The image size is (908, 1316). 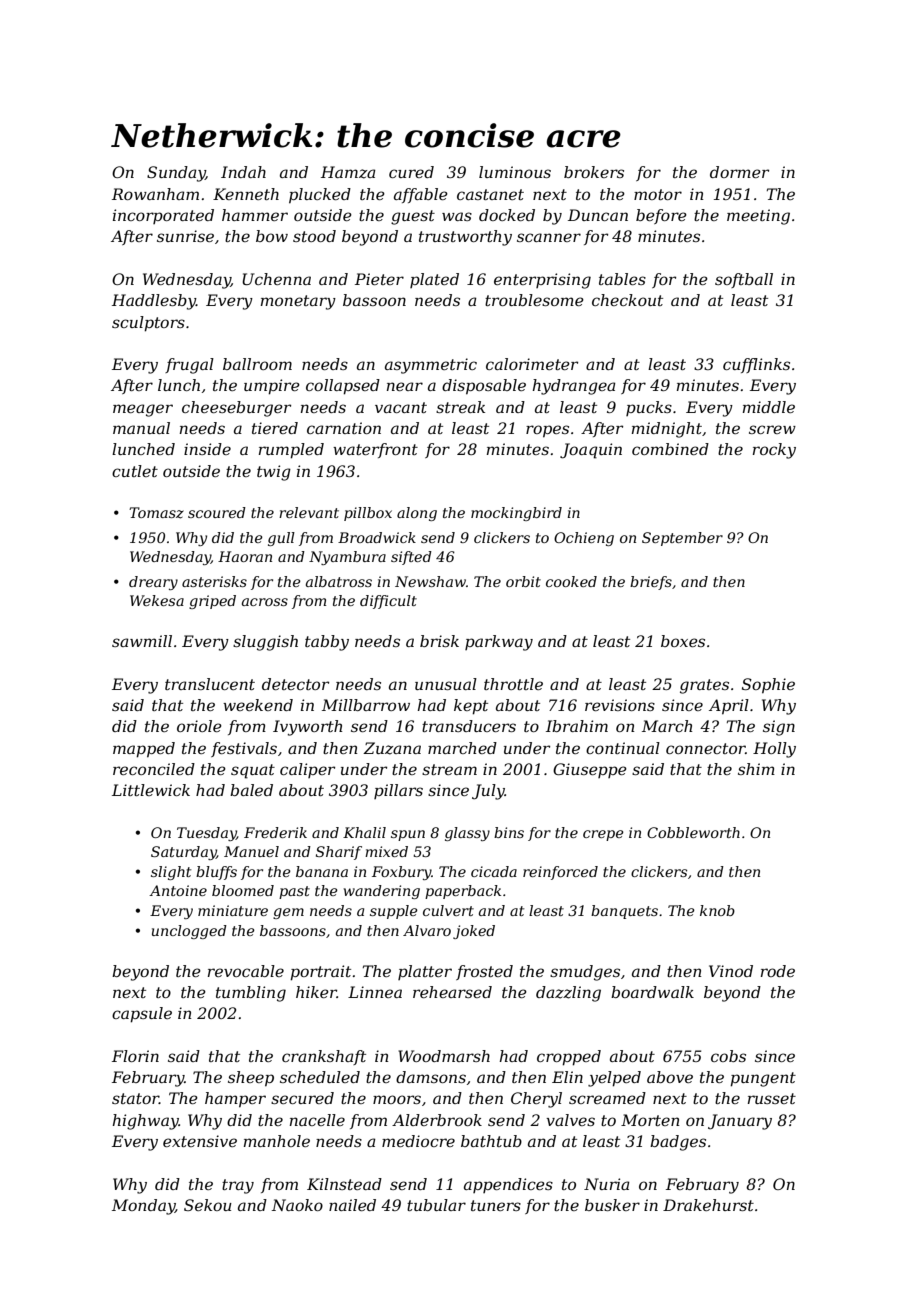 I want to click on Drakehurst, so click(x=708, y=1205).
